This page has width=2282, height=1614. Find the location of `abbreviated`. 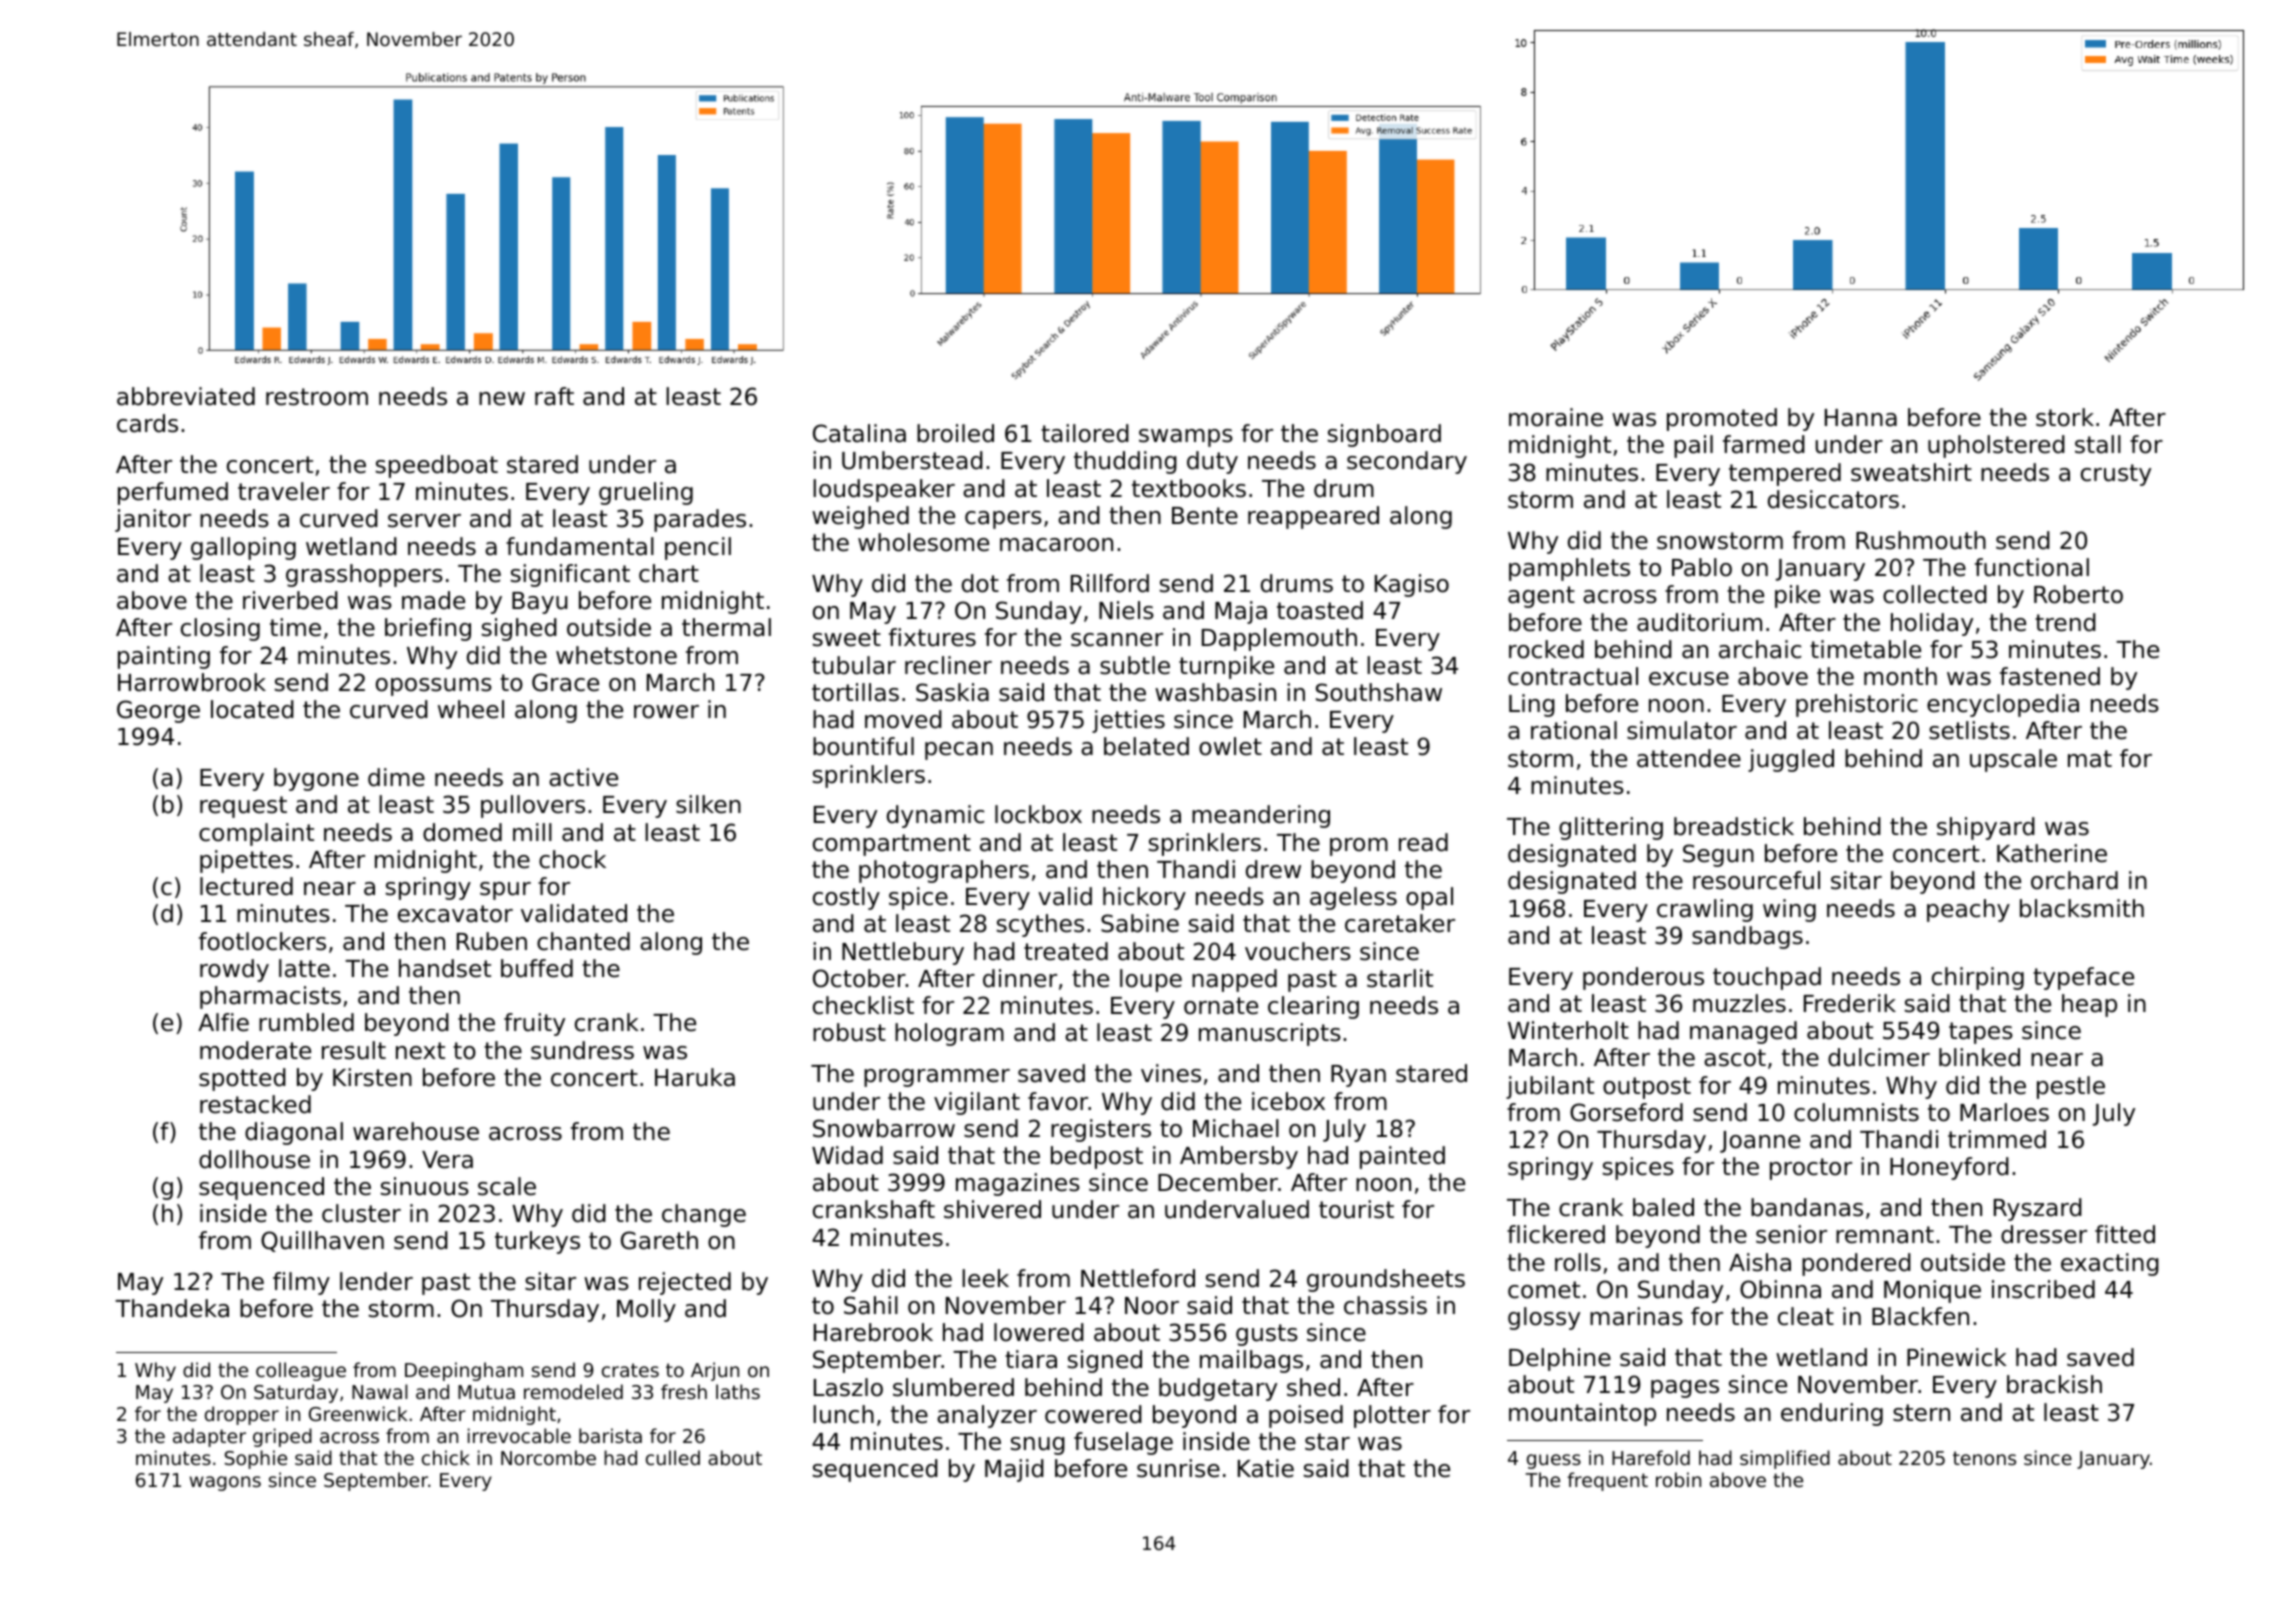

abbreviated is located at coordinates (186, 396).
